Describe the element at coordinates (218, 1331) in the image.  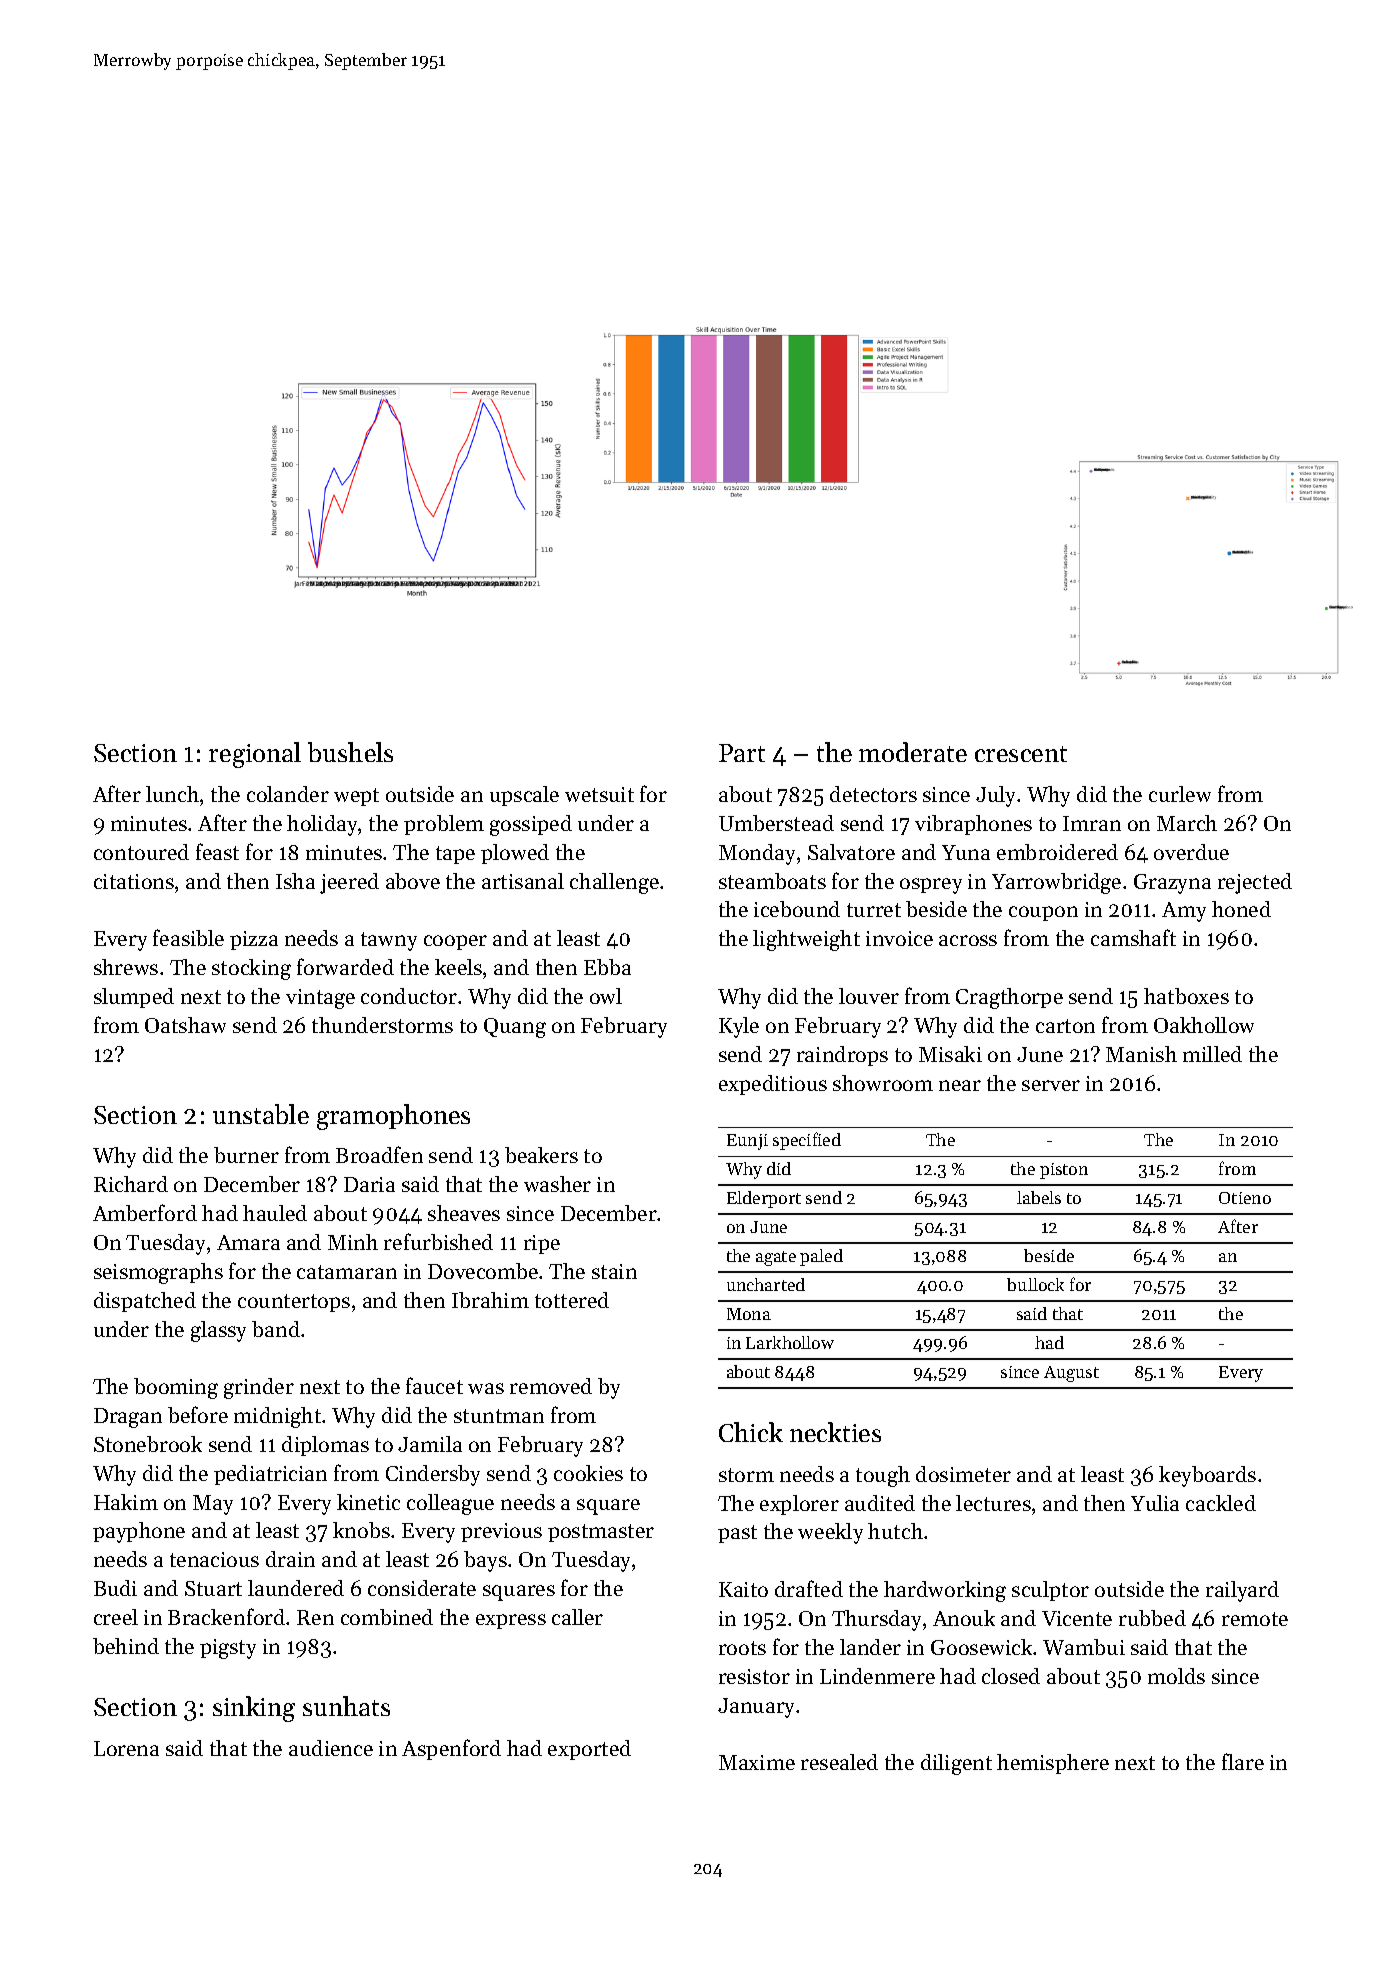
I see `glassy` at that location.
